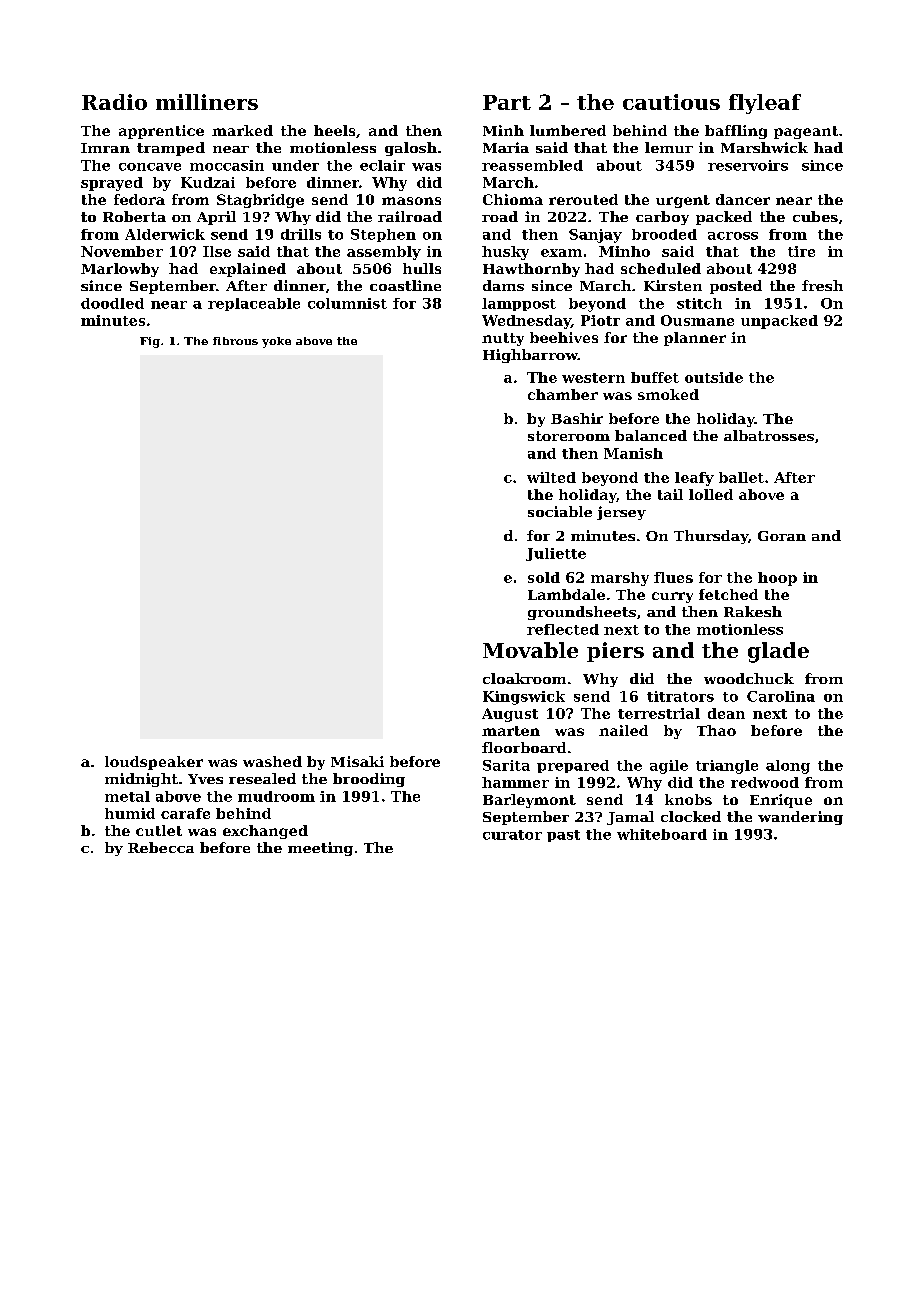  What do you see at coordinates (507, 102) in the document?
I see `Part` at bounding box center [507, 102].
